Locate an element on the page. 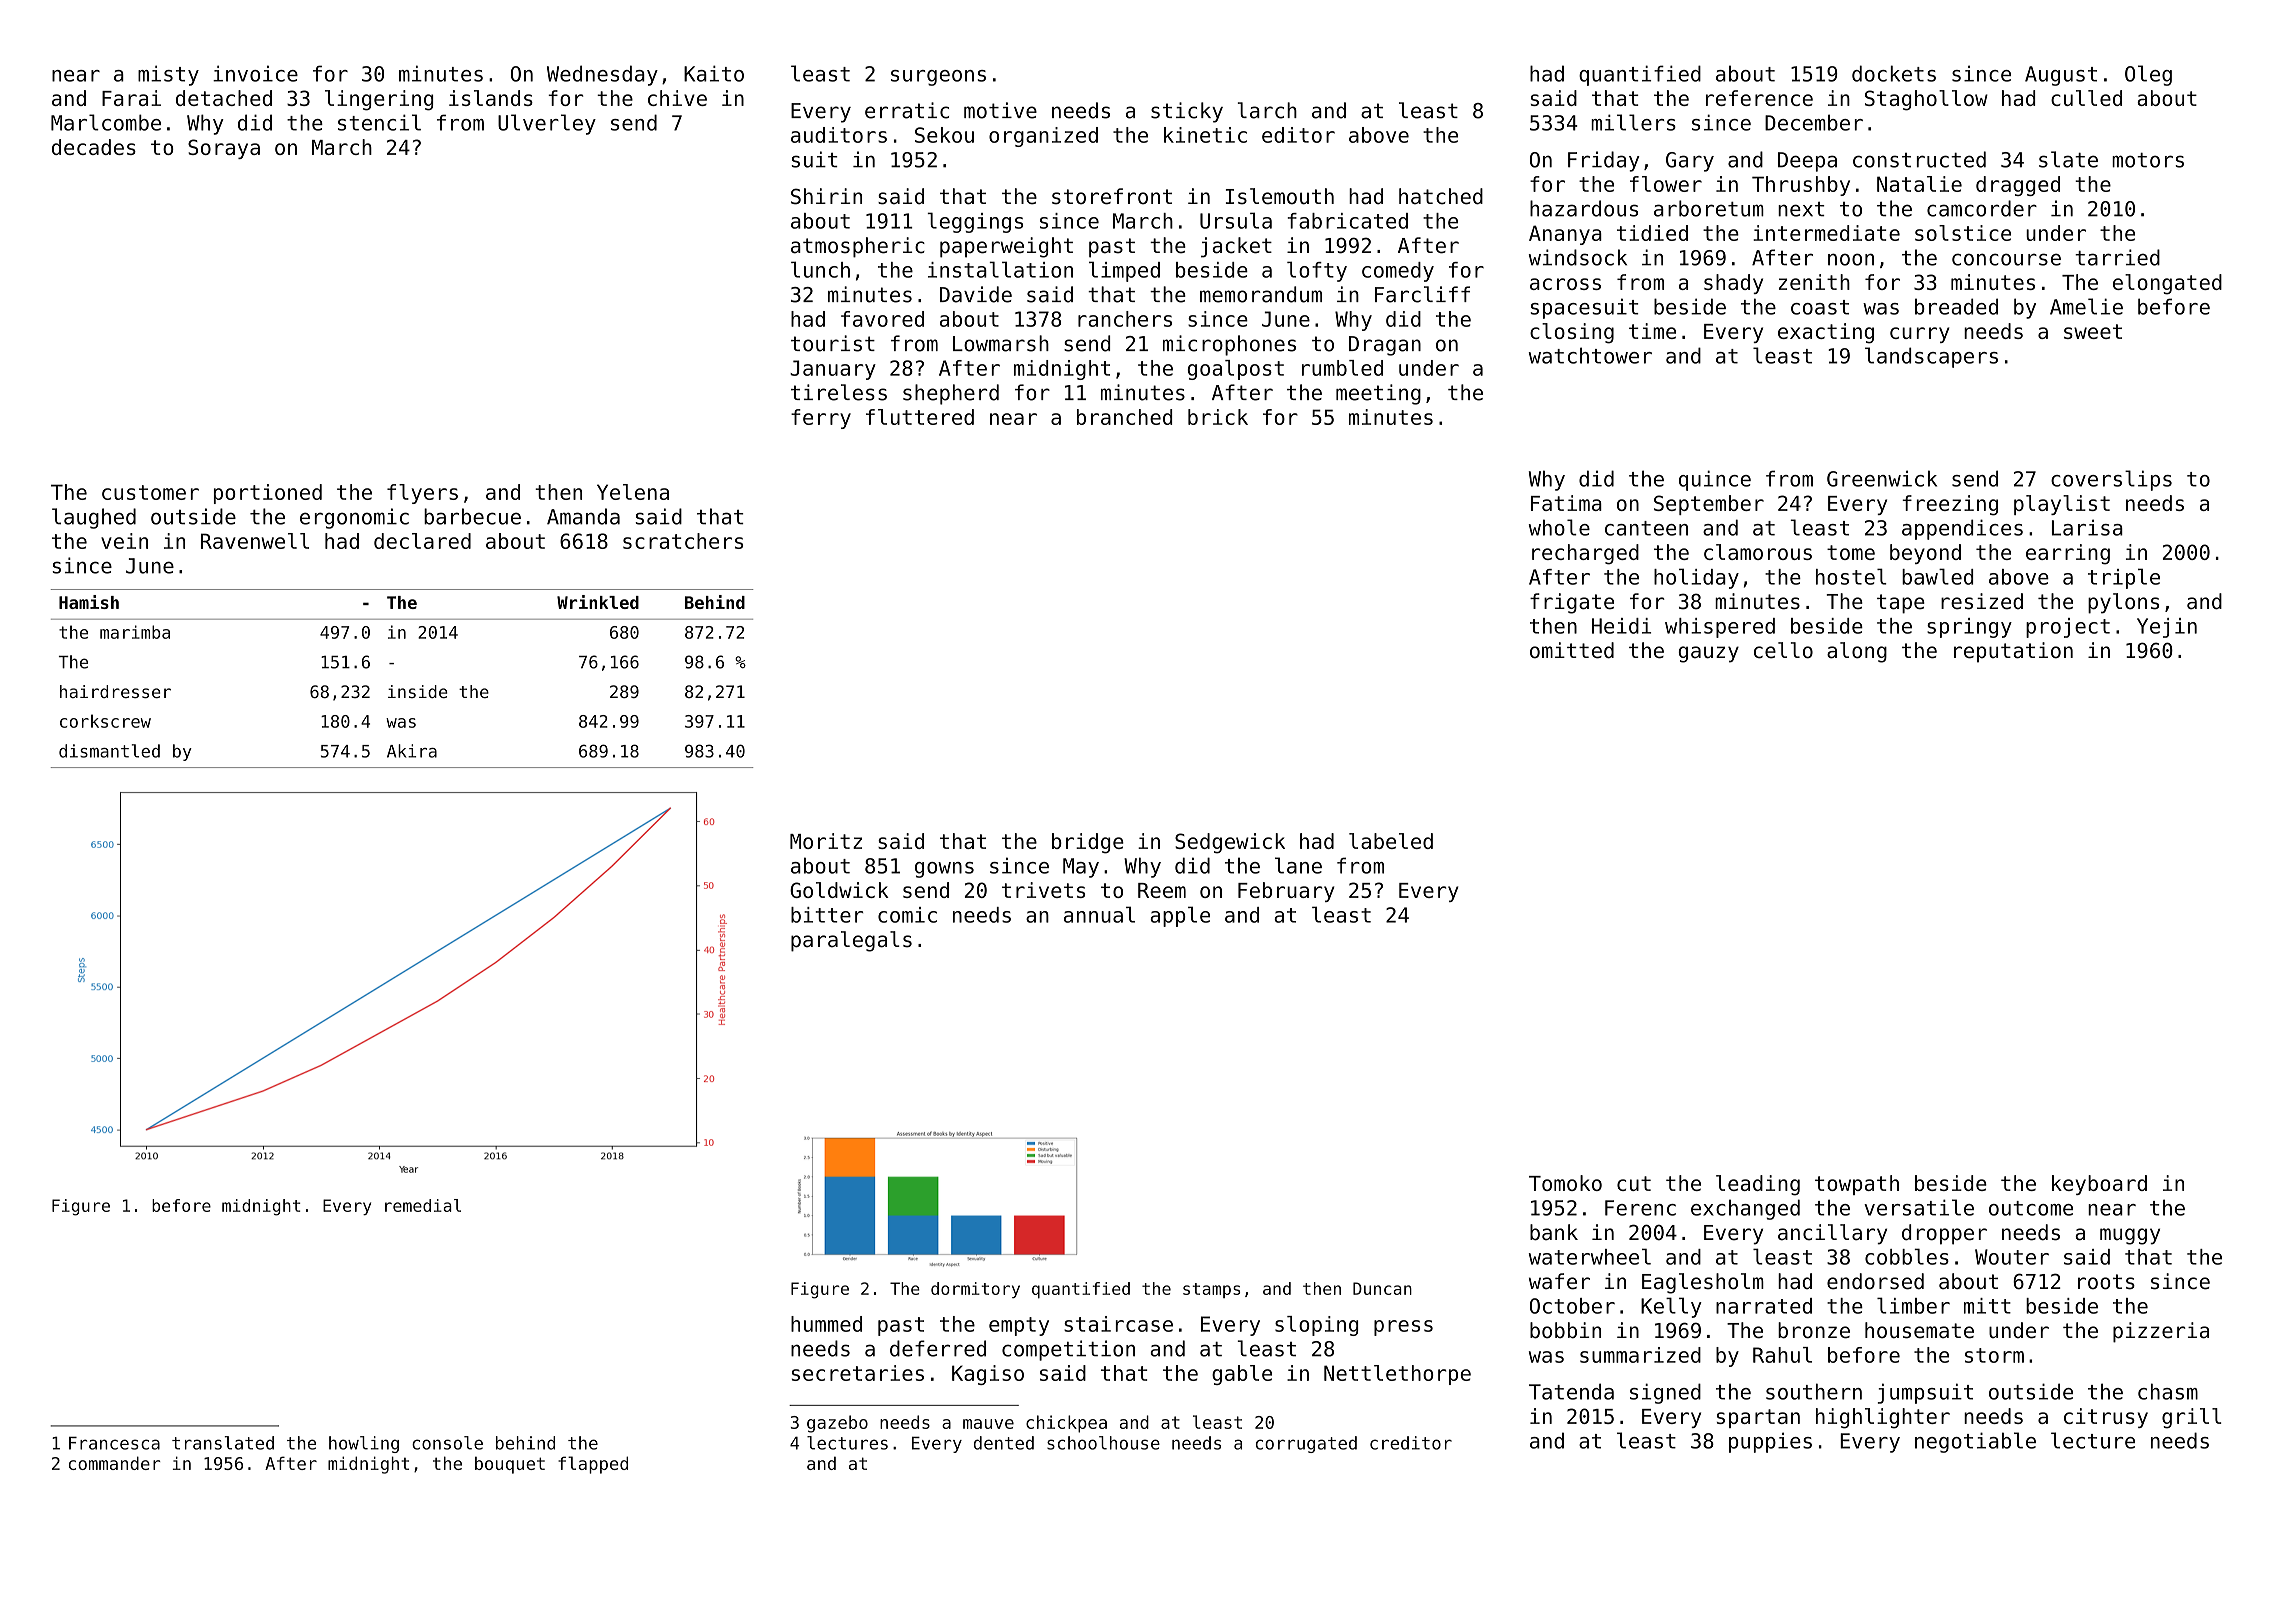  paralegals is located at coordinates (851, 941).
